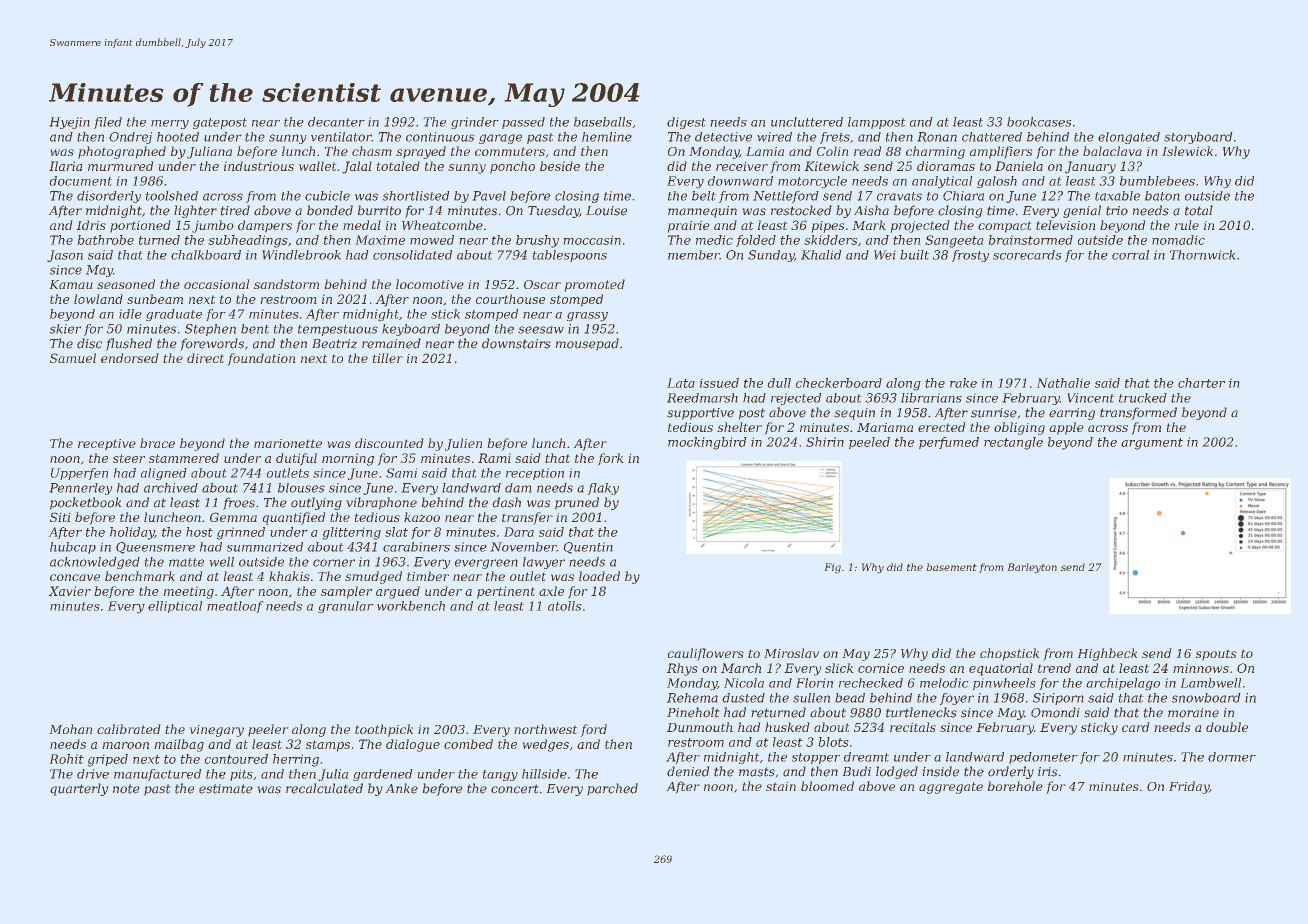 This image has width=1308, height=924. Describe the element at coordinates (1130, 255) in the image. I see `corral` at that location.
